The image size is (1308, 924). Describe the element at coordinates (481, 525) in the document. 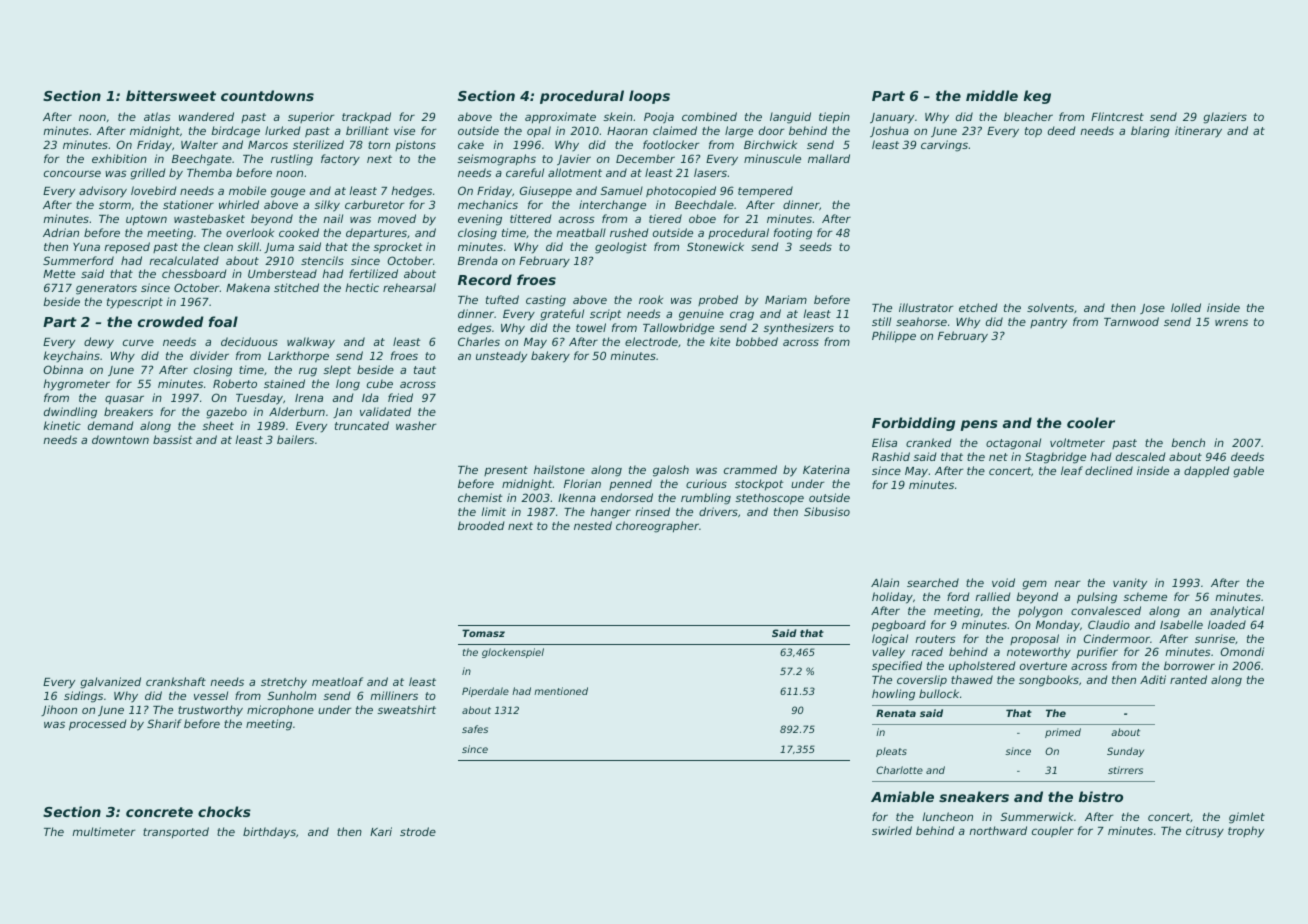

I see `brooded` at that location.
